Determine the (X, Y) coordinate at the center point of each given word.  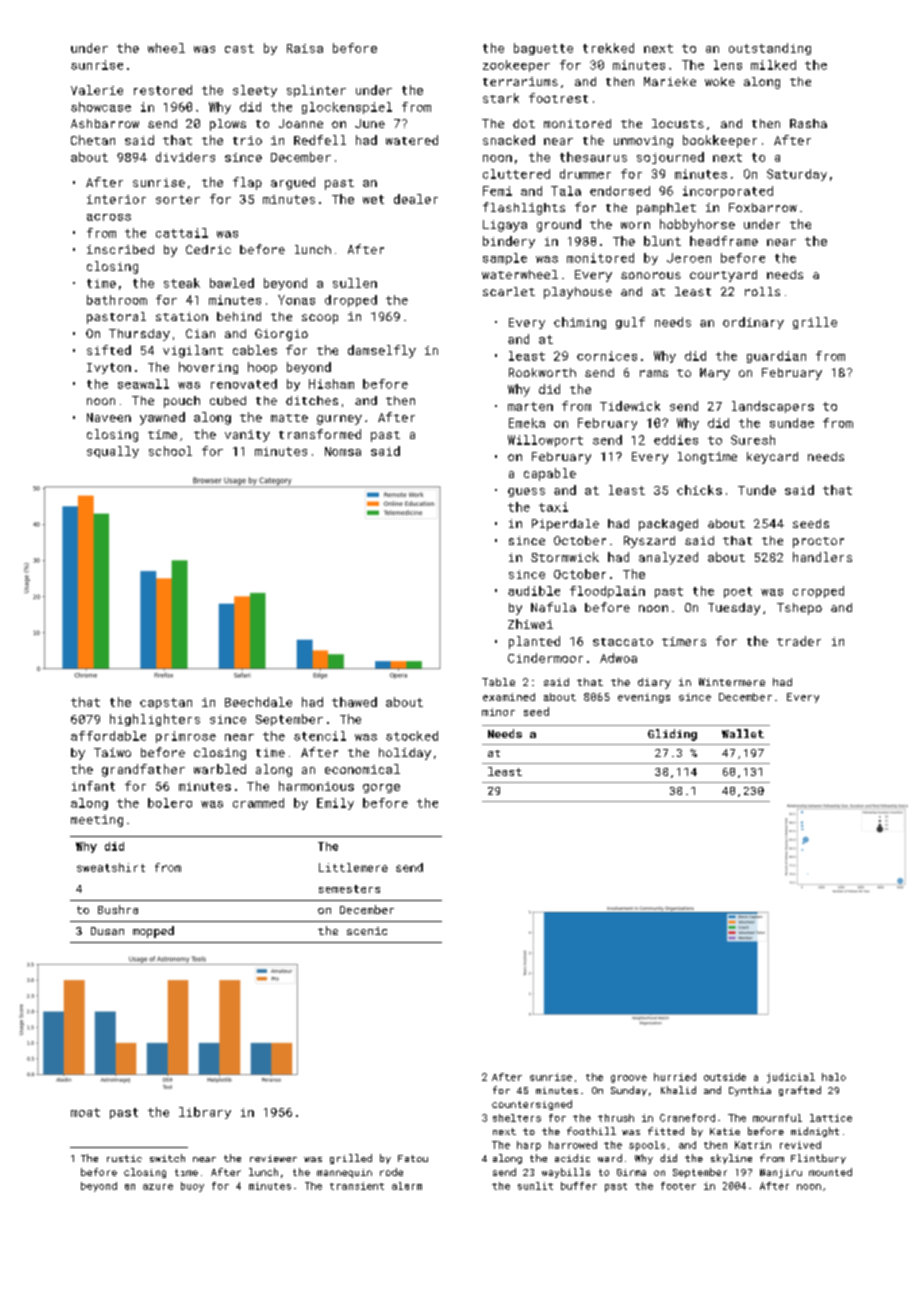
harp (529, 1146)
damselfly (382, 351)
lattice (831, 1118)
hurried (675, 1077)
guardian (776, 357)
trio (247, 140)
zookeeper (516, 66)
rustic (124, 1158)
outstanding (770, 49)
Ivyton (109, 368)
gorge (381, 788)
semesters (349, 889)
